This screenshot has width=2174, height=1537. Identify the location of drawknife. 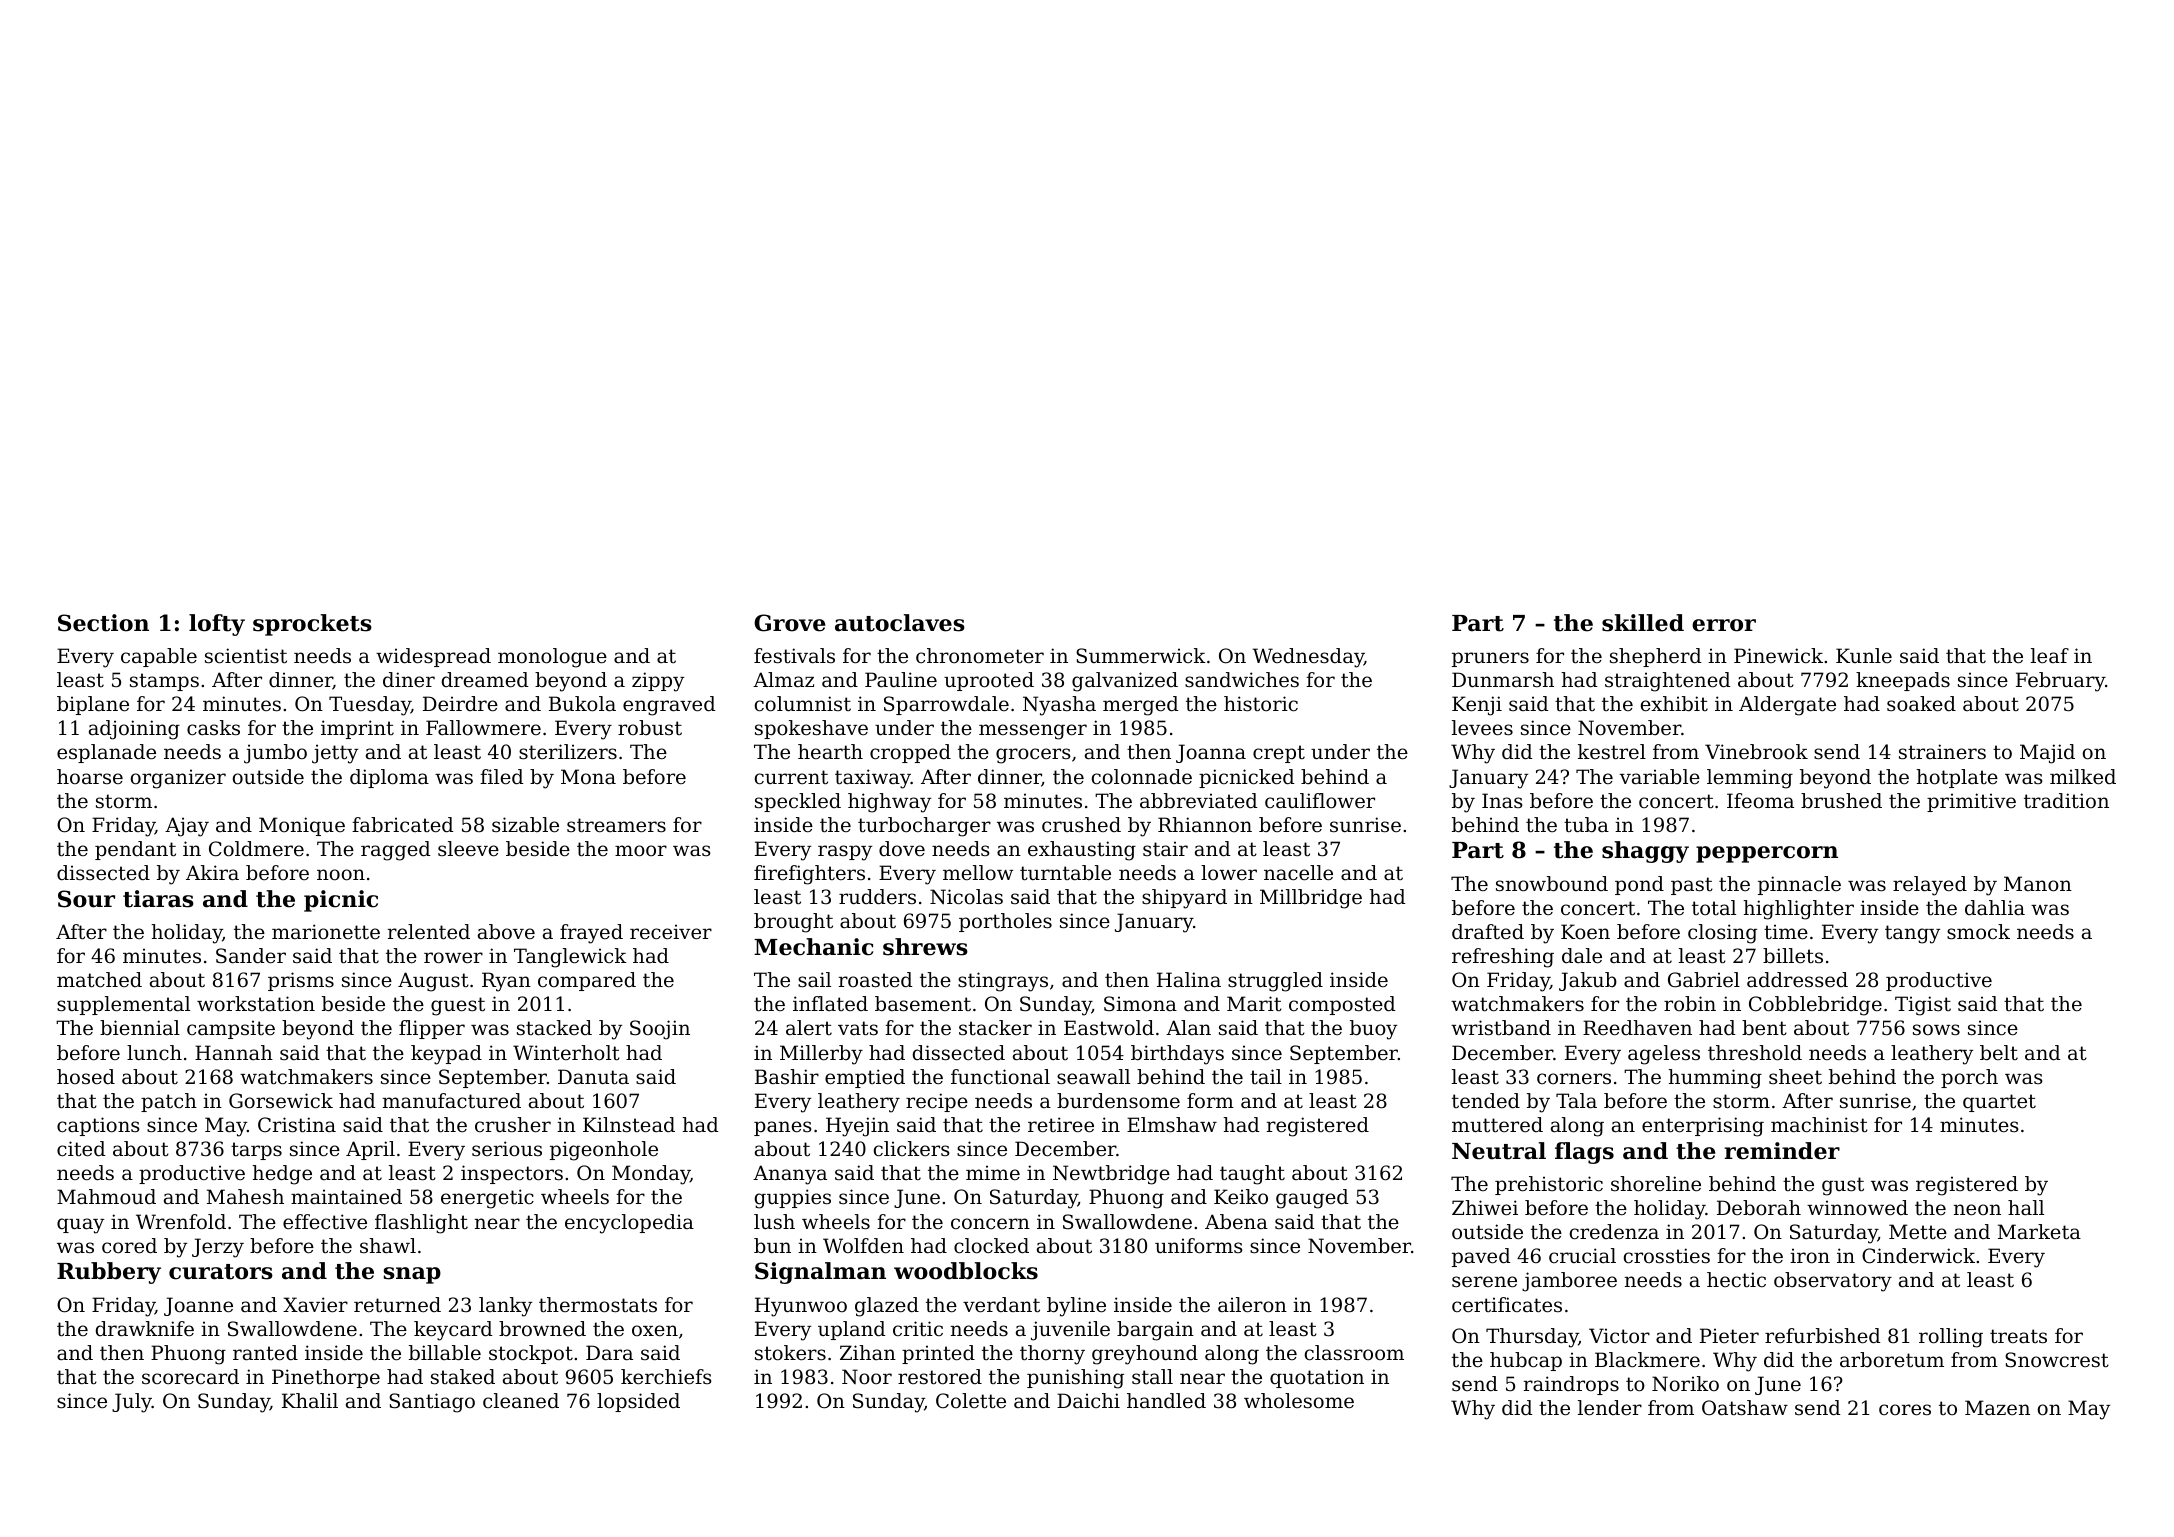
(145, 1329).
